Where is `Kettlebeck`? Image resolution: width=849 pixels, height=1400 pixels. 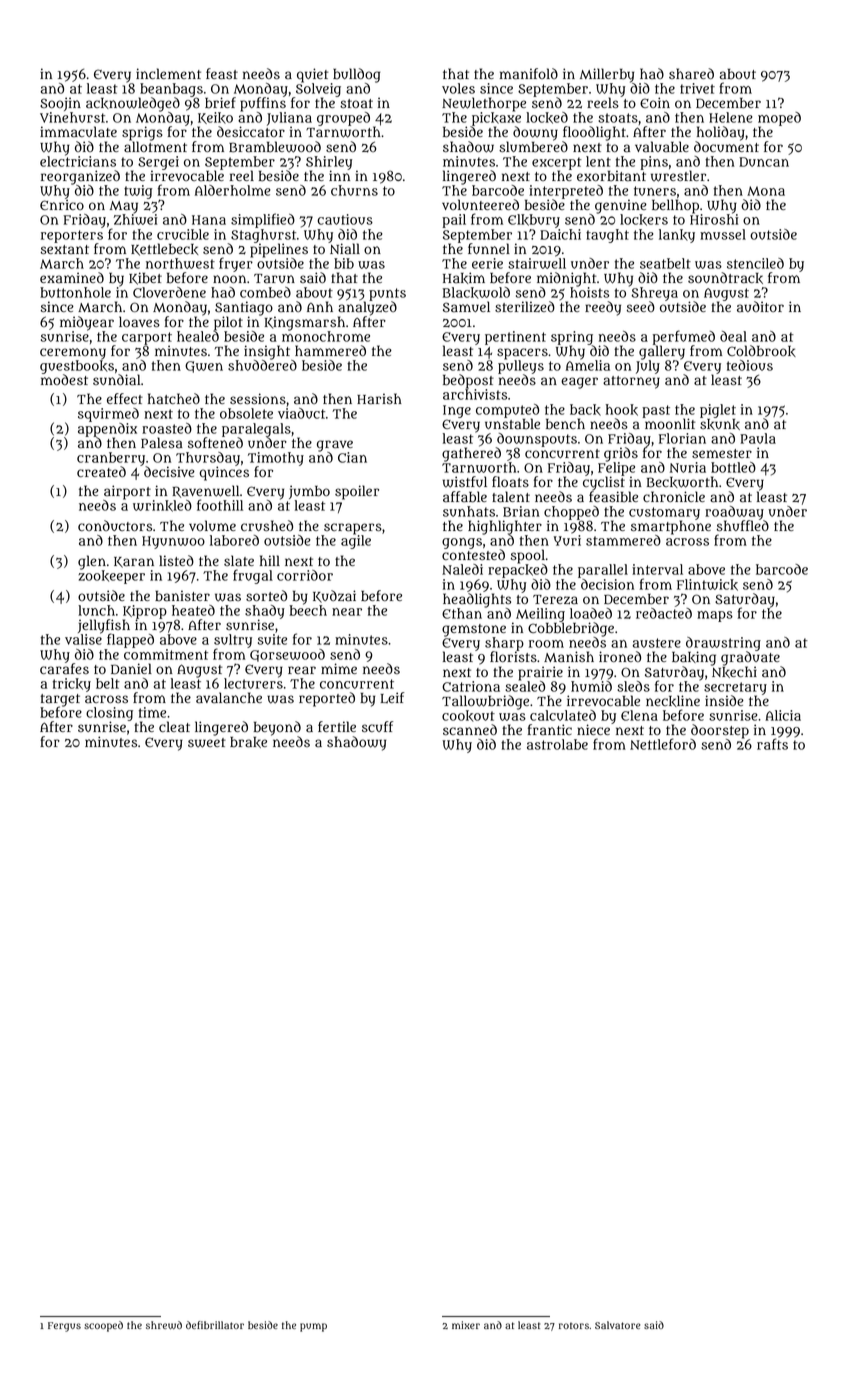
Kettlebeck is located at coordinates (164, 249).
